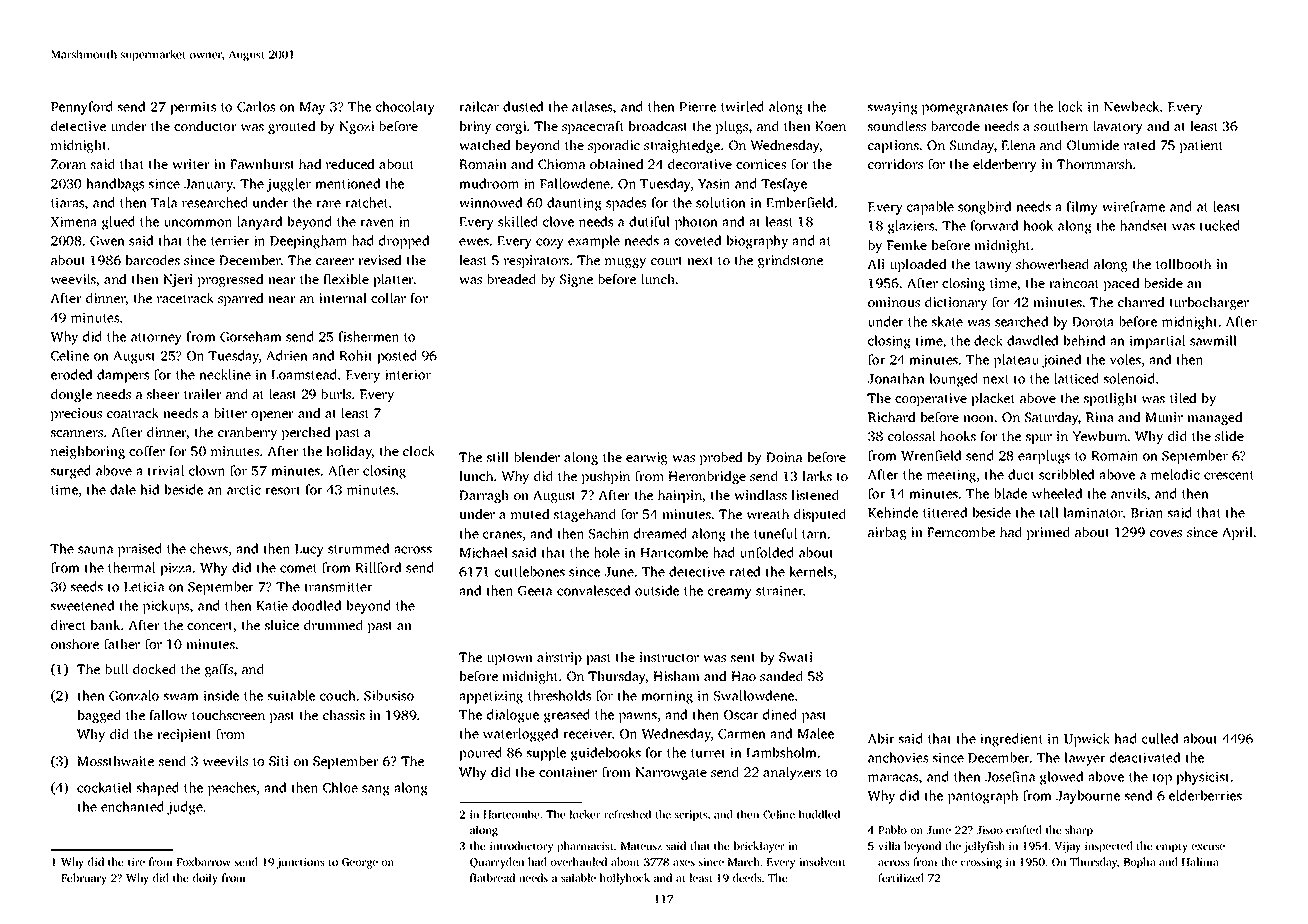 The image size is (1308, 924). I want to click on culled, so click(1160, 738).
